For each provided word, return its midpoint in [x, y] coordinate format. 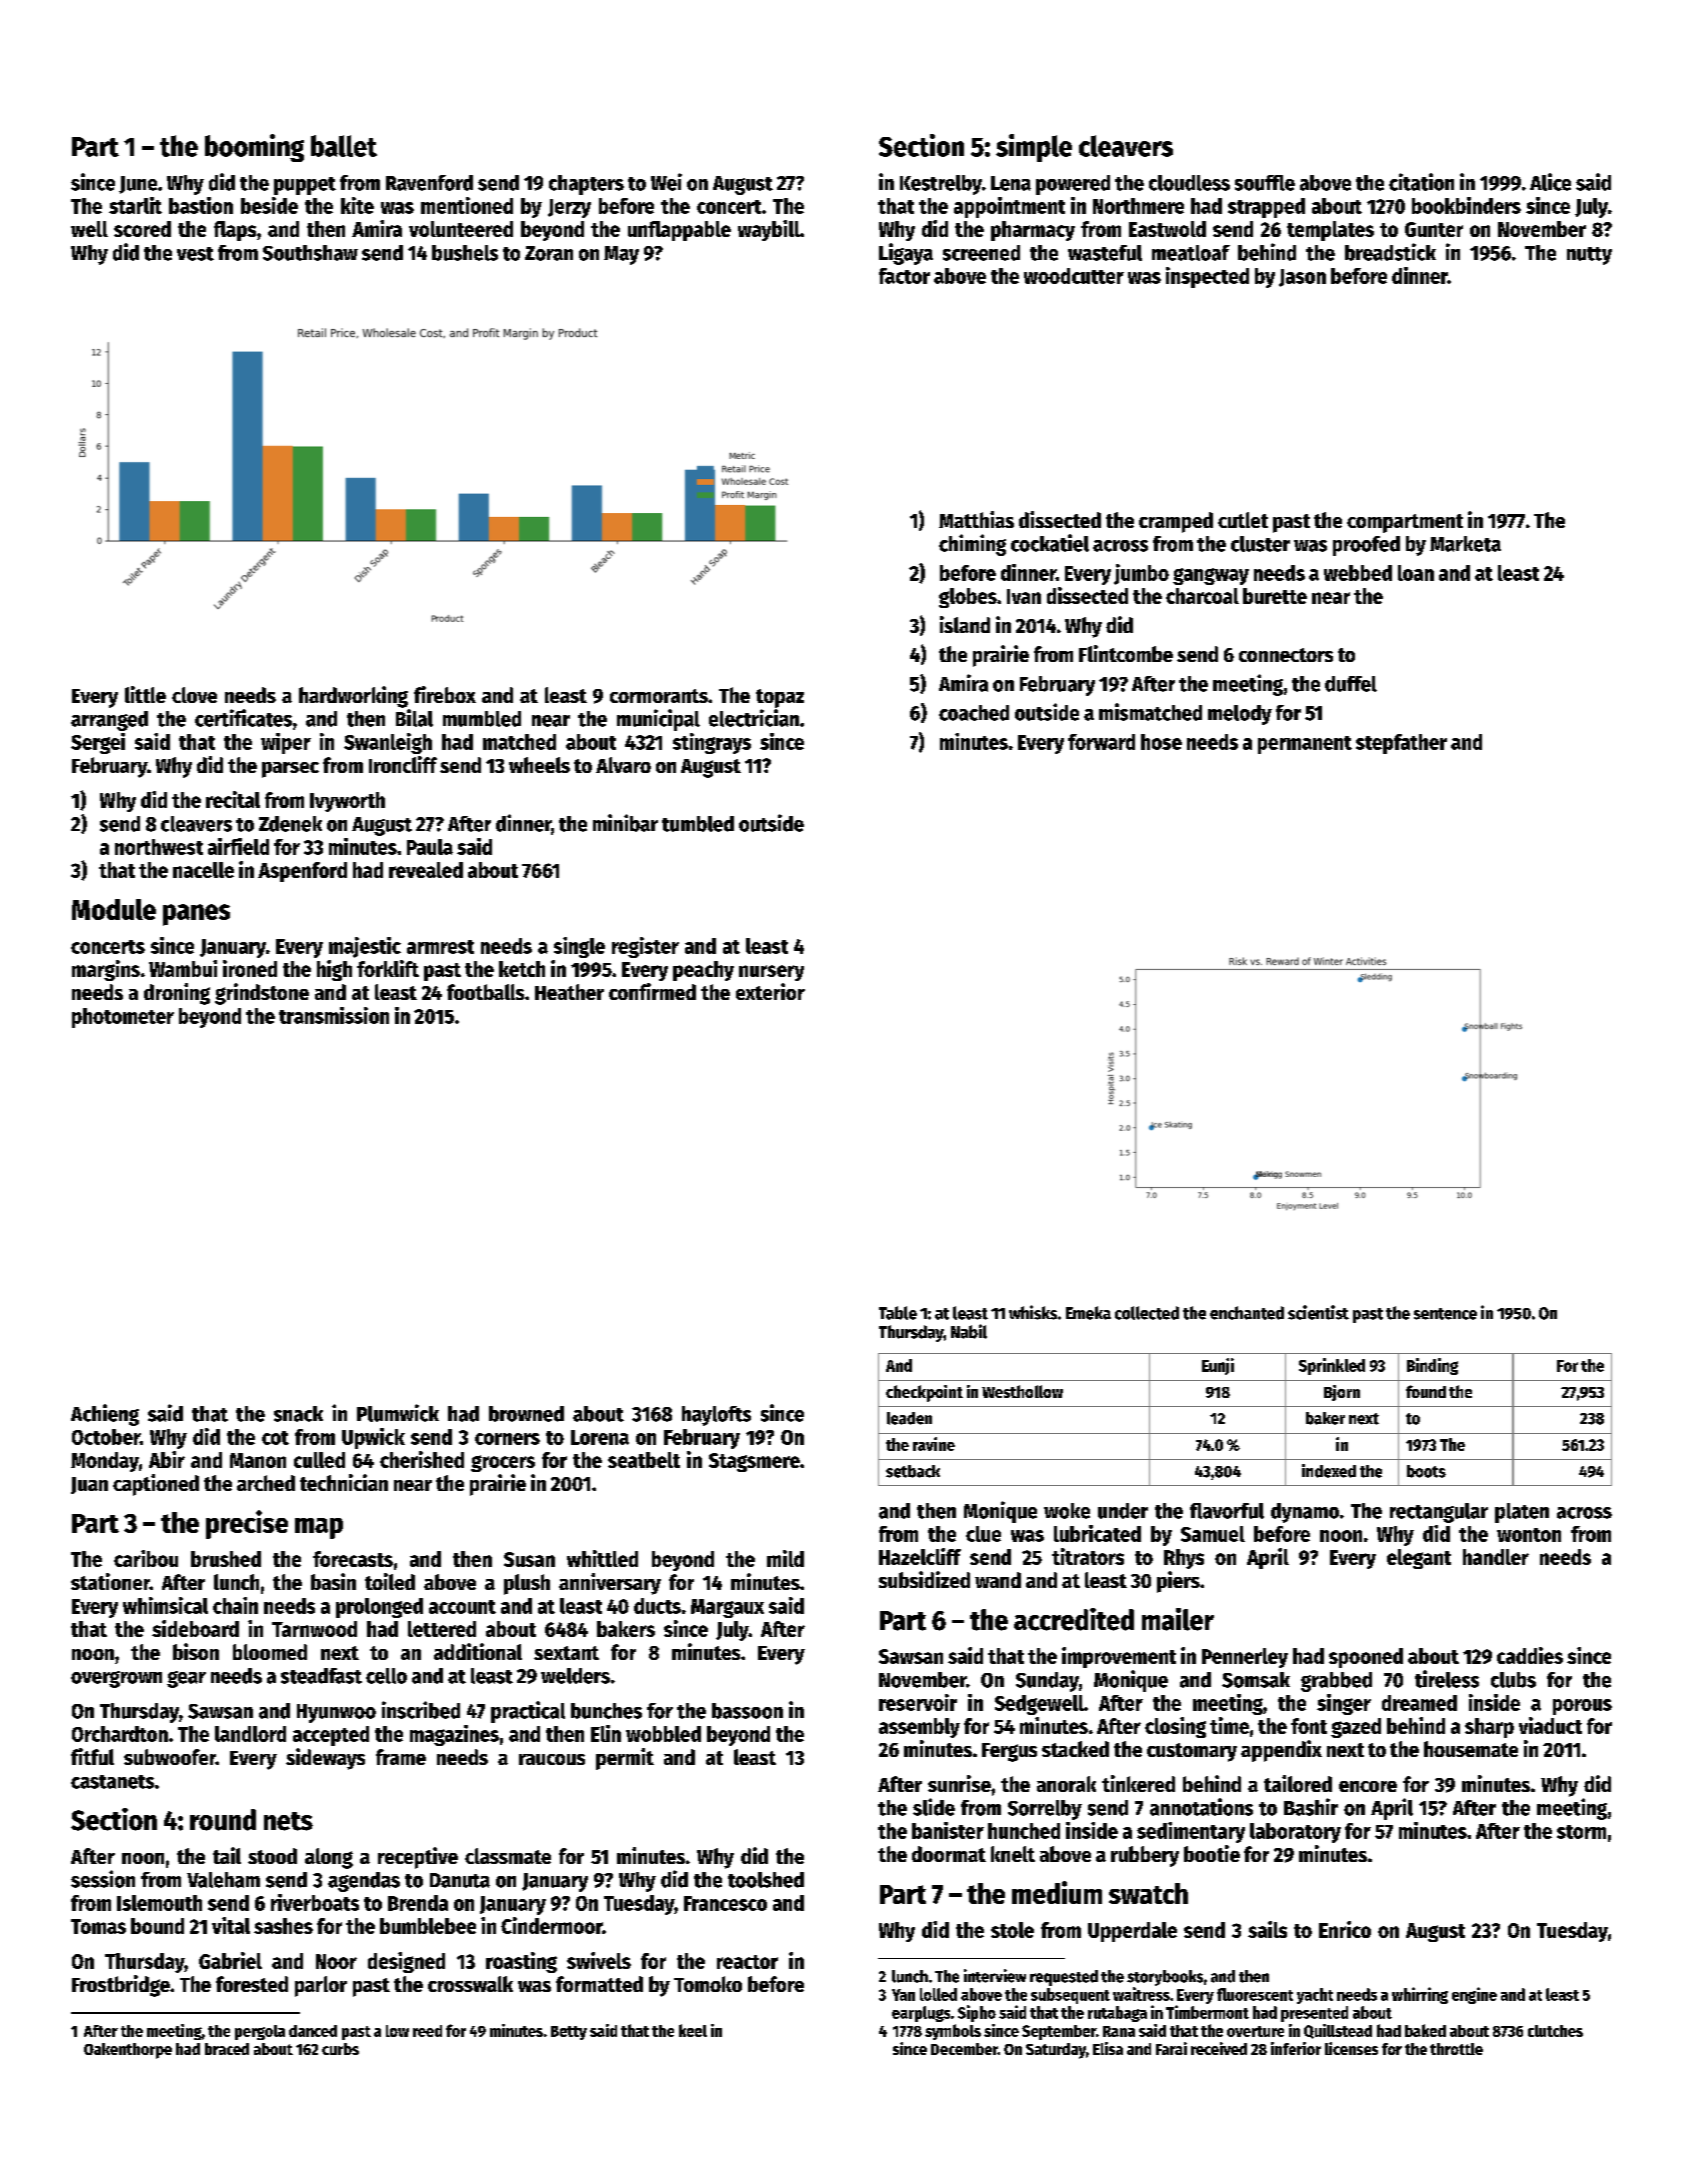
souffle [1265, 183]
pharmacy [1033, 231]
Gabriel [230, 1960]
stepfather [1401, 744]
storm [1581, 1832]
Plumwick [398, 1413]
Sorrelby [1045, 1810]
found [1426, 1391]
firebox [445, 694]
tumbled [698, 824]
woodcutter [1074, 276]
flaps [235, 231]
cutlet [1243, 520]
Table [898, 1313]
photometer [123, 1018]
